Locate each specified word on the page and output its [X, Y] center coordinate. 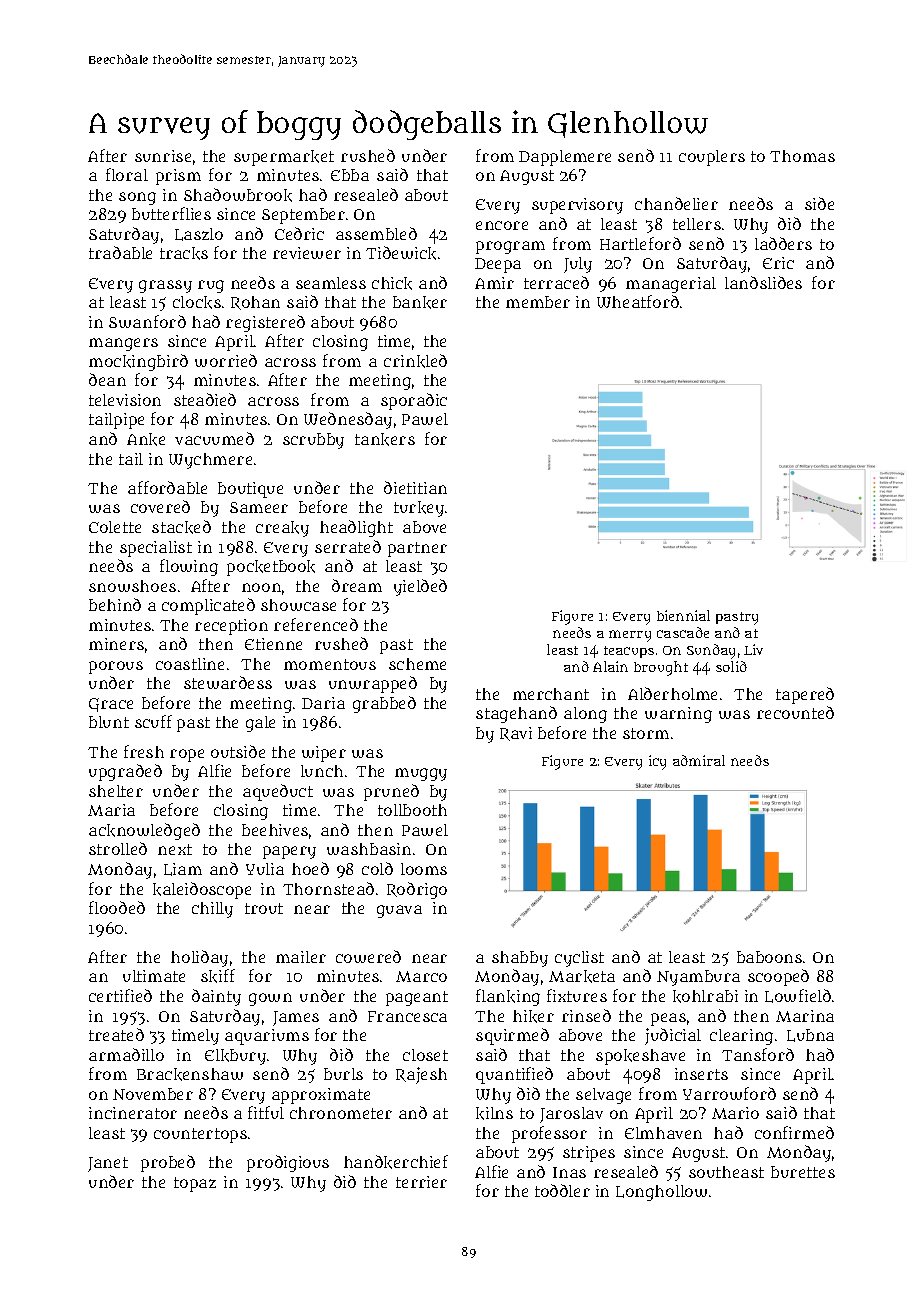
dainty [216, 997]
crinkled [415, 361]
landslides [763, 282]
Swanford [147, 321]
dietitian [415, 487]
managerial [671, 285]
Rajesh [421, 1075]
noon [261, 587]
